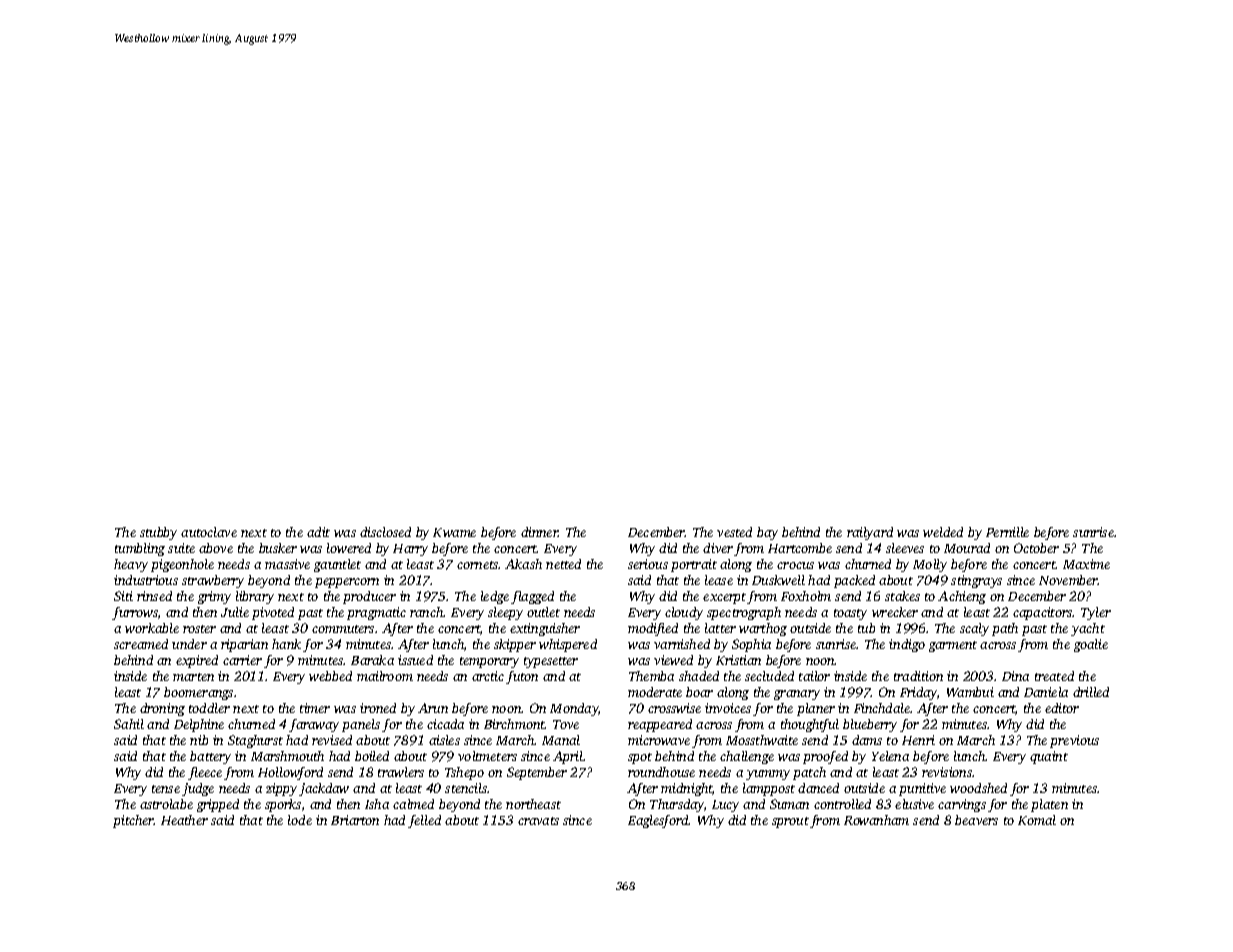 The image size is (1233, 952). What do you see at coordinates (209, 708) in the image?
I see `toddler` at bounding box center [209, 708].
